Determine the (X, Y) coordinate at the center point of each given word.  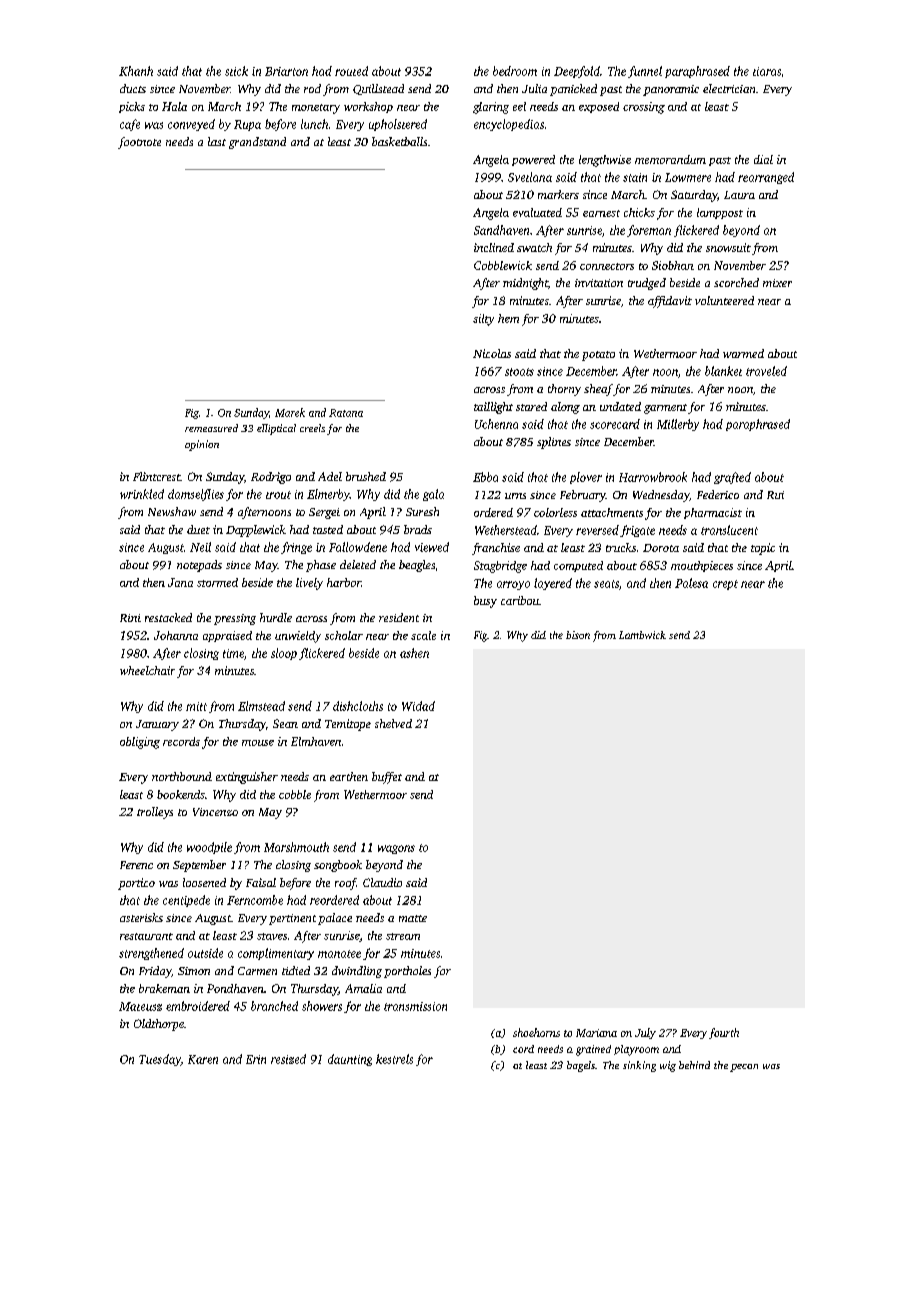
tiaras (767, 71)
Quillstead (378, 89)
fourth (724, 1033)
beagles (417, 566)
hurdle (276, 617)
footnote (139, 143)
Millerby (678, 425)
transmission (415, 1006)
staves (272, 936)
